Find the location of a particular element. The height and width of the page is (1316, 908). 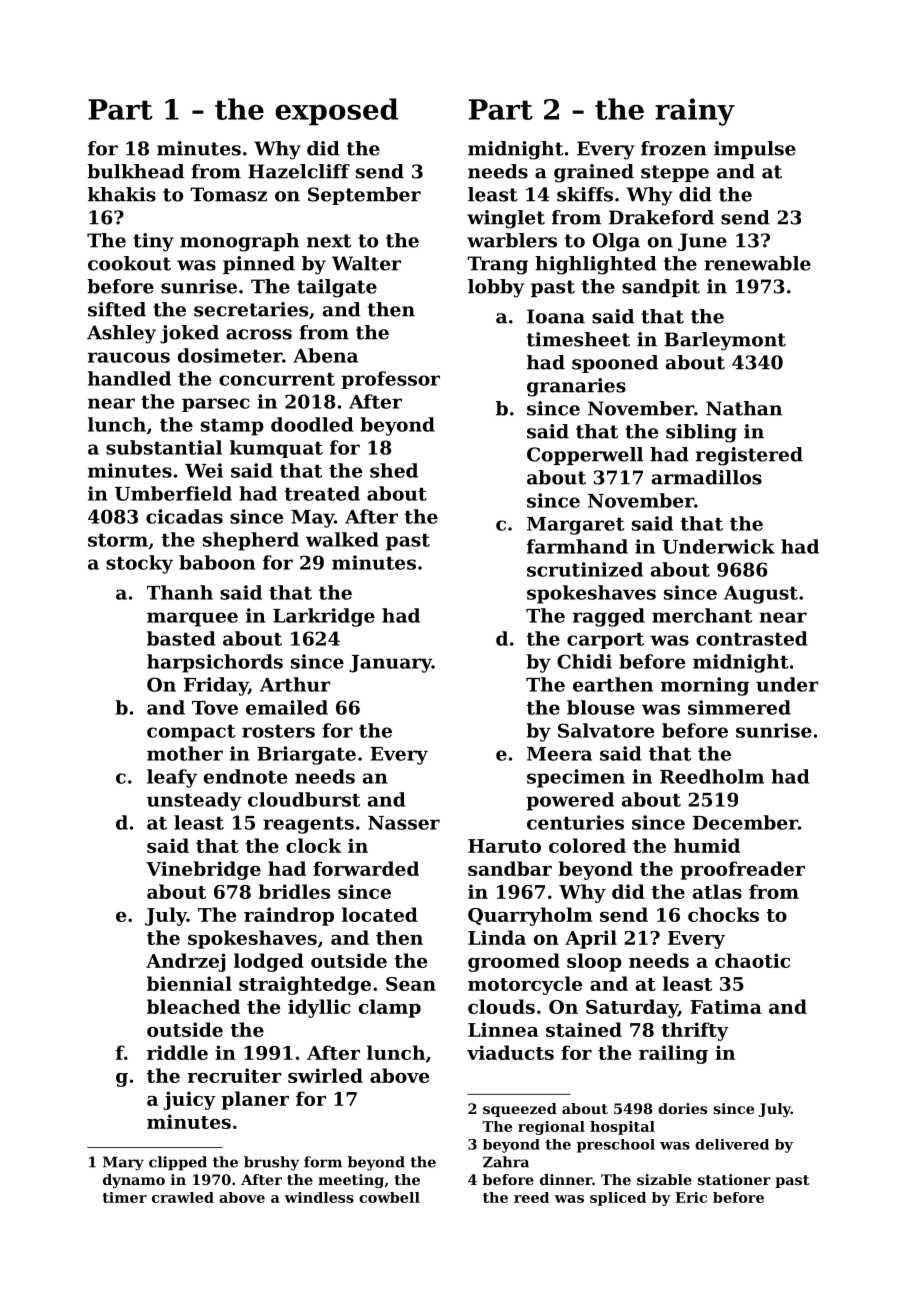

merchant is located at coordinates (702, 615).
